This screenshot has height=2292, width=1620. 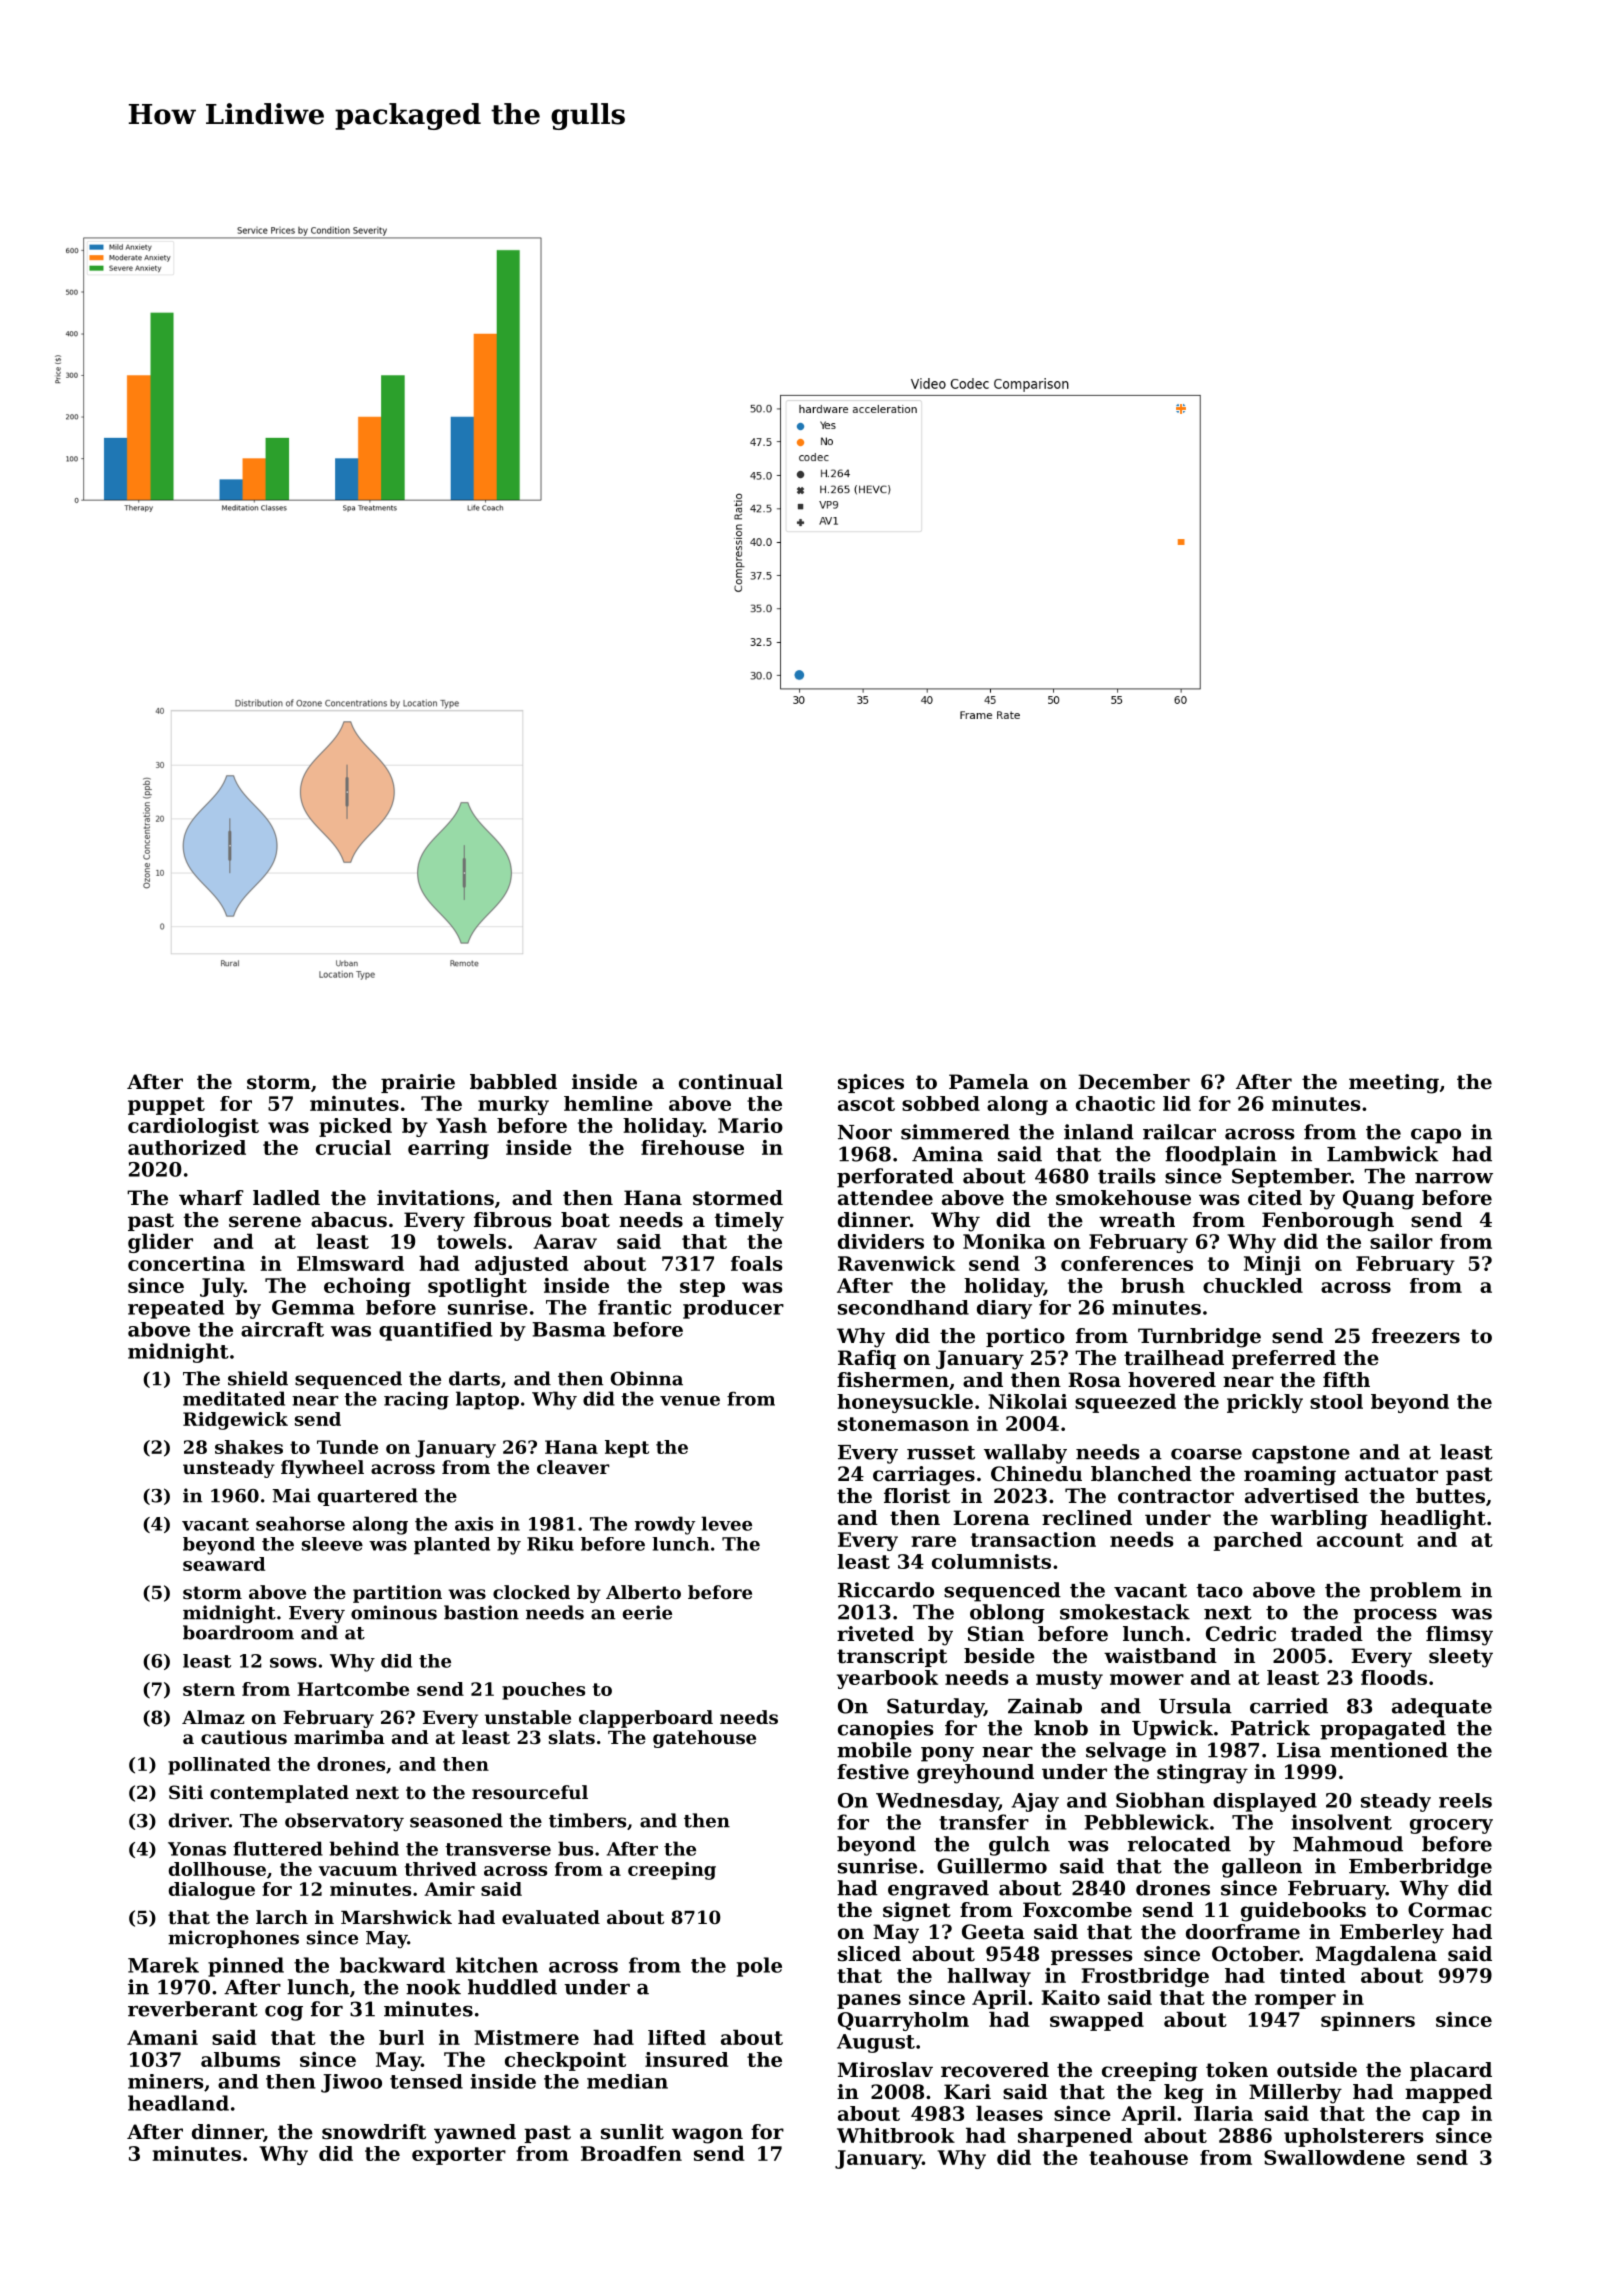 I want to click on floods, so click(x=1394, y=1677).
